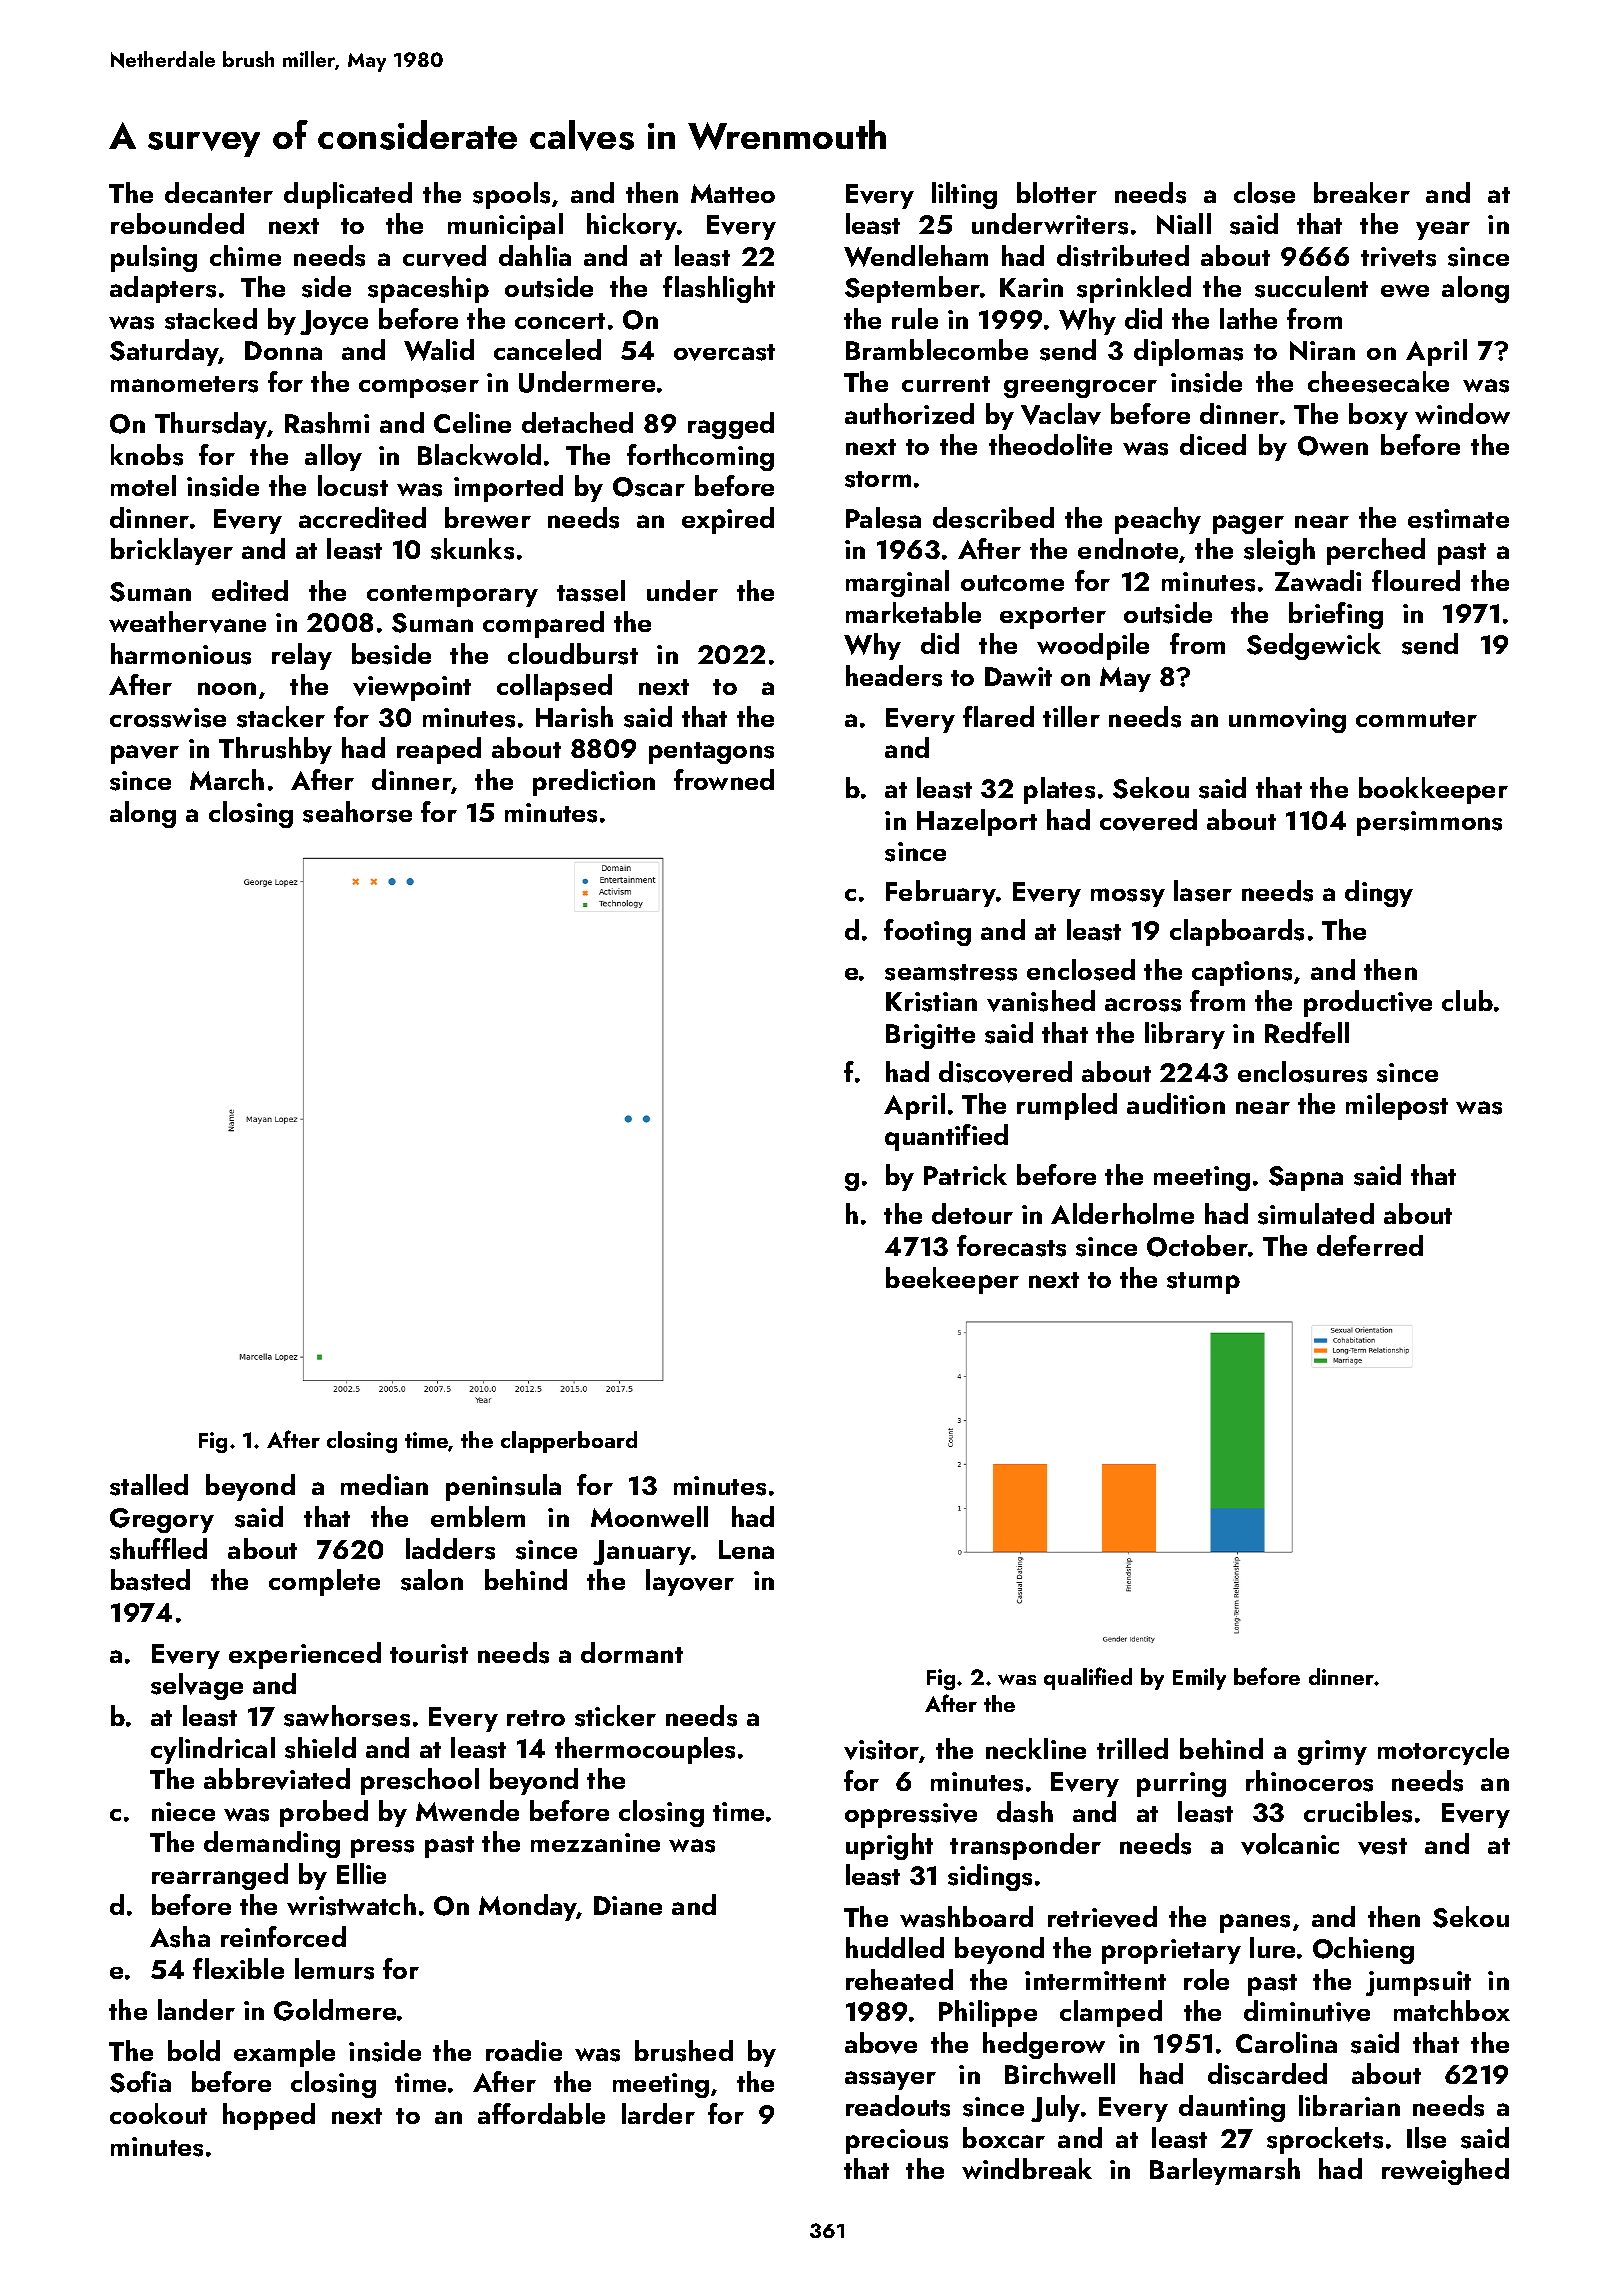  Describe the element at coordinates (412, 688) in the document. I see `viewpoint` at that location.
